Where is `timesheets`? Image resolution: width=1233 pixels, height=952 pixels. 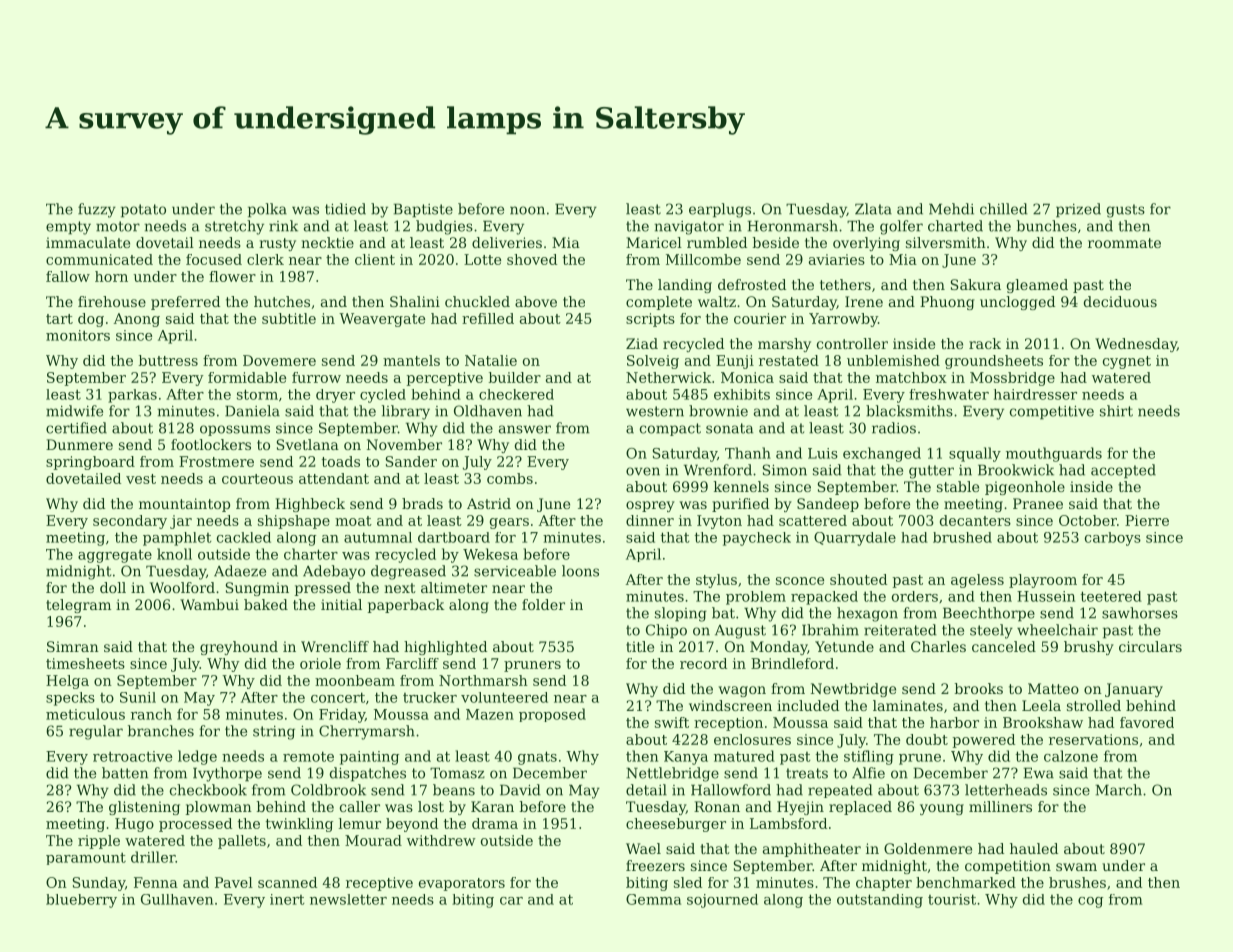 timesheets is located at coordinates (85, 663).
